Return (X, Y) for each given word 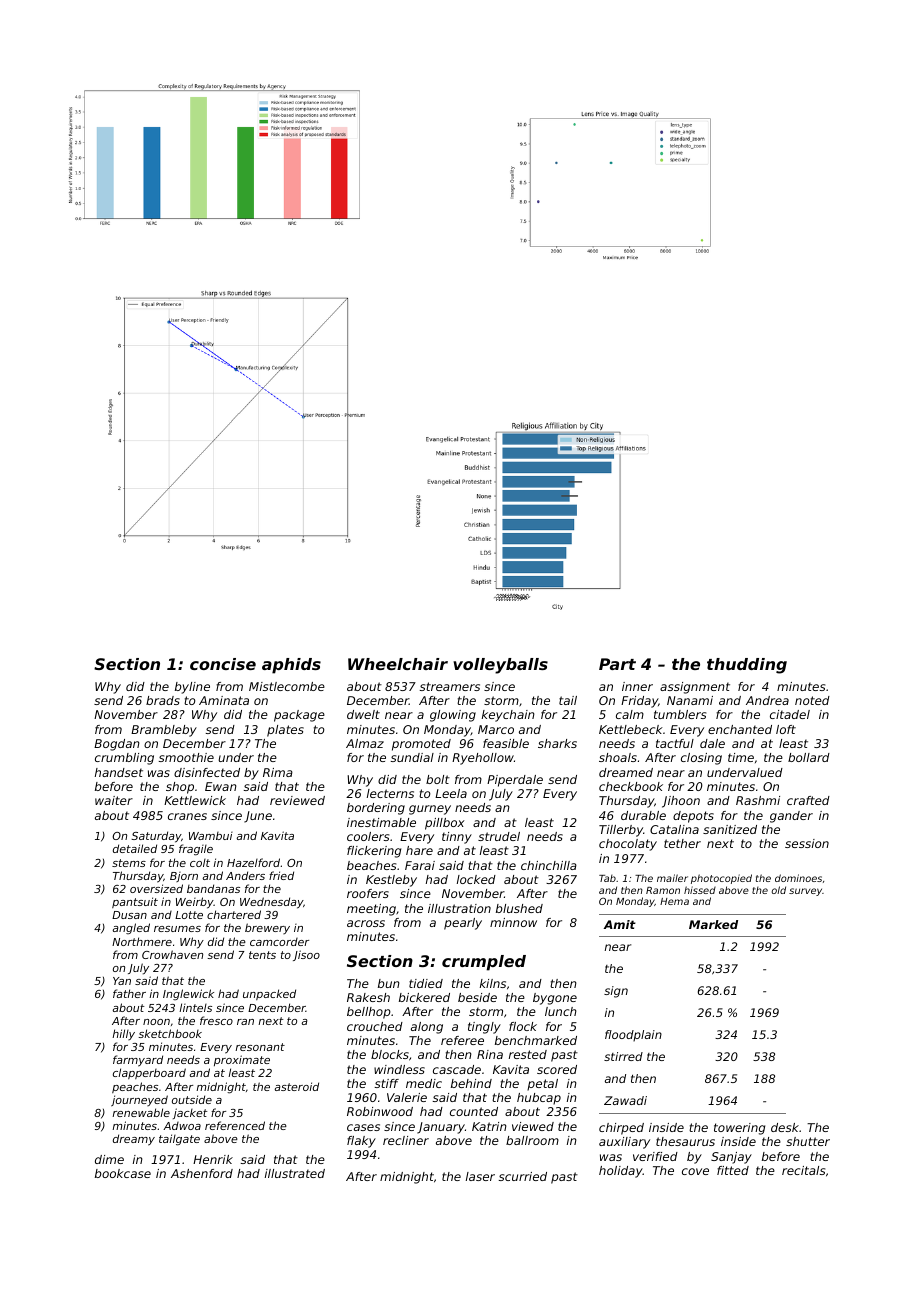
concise (223, 664)
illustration (459, 908)
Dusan (129, 915)
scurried (523, 1176)
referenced (235, 1125)
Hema (674, 901)
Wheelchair (398, 664)
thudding (747, 666)
